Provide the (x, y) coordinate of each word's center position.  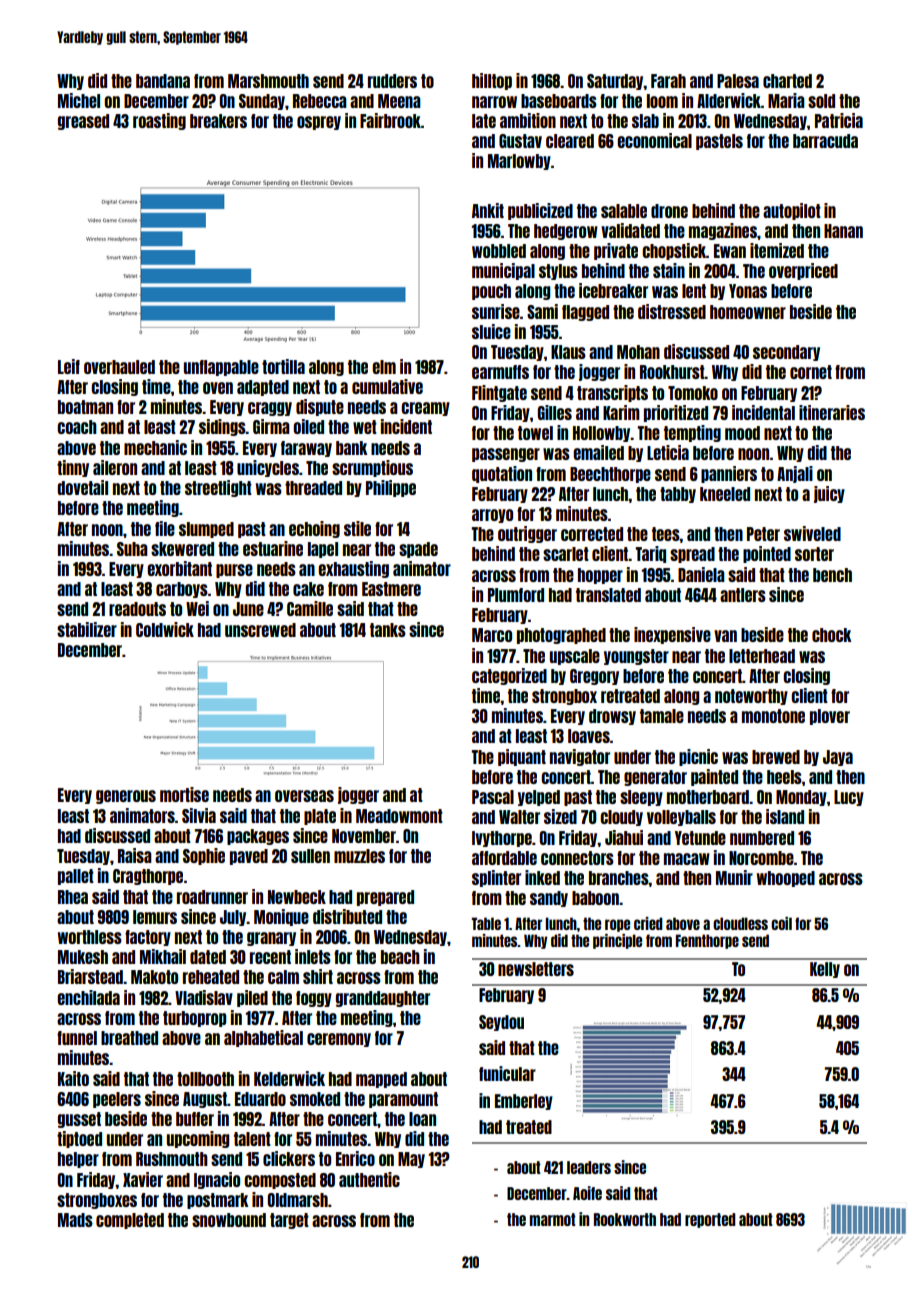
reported (710, 1220)
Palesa (738, 81)
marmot (553, 1219)
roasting (159, 121)
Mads (75, 1220)
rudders (392, 81)
